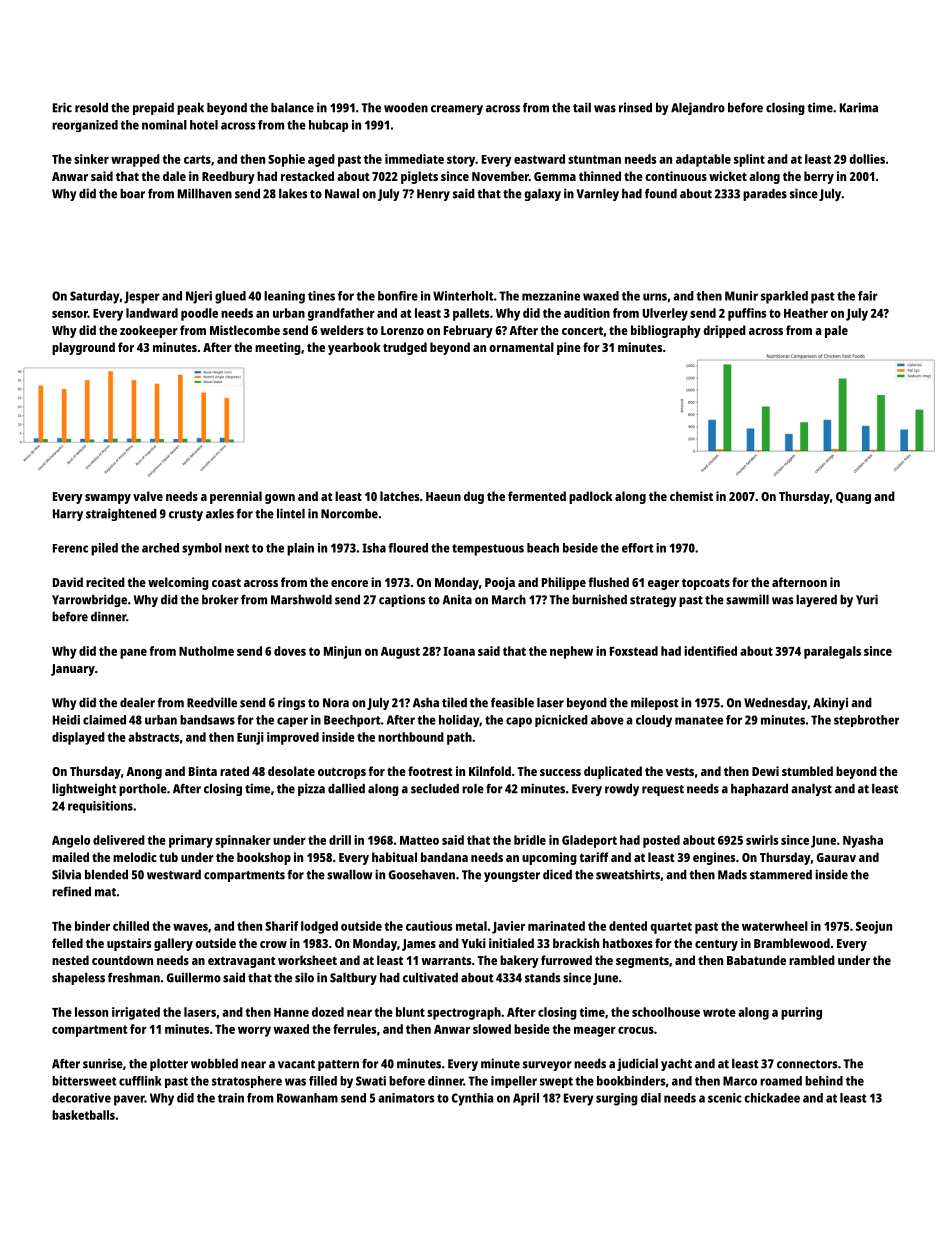 The height and width of the image is (1233, 952). I want to click on concert, so click(582, 330).
